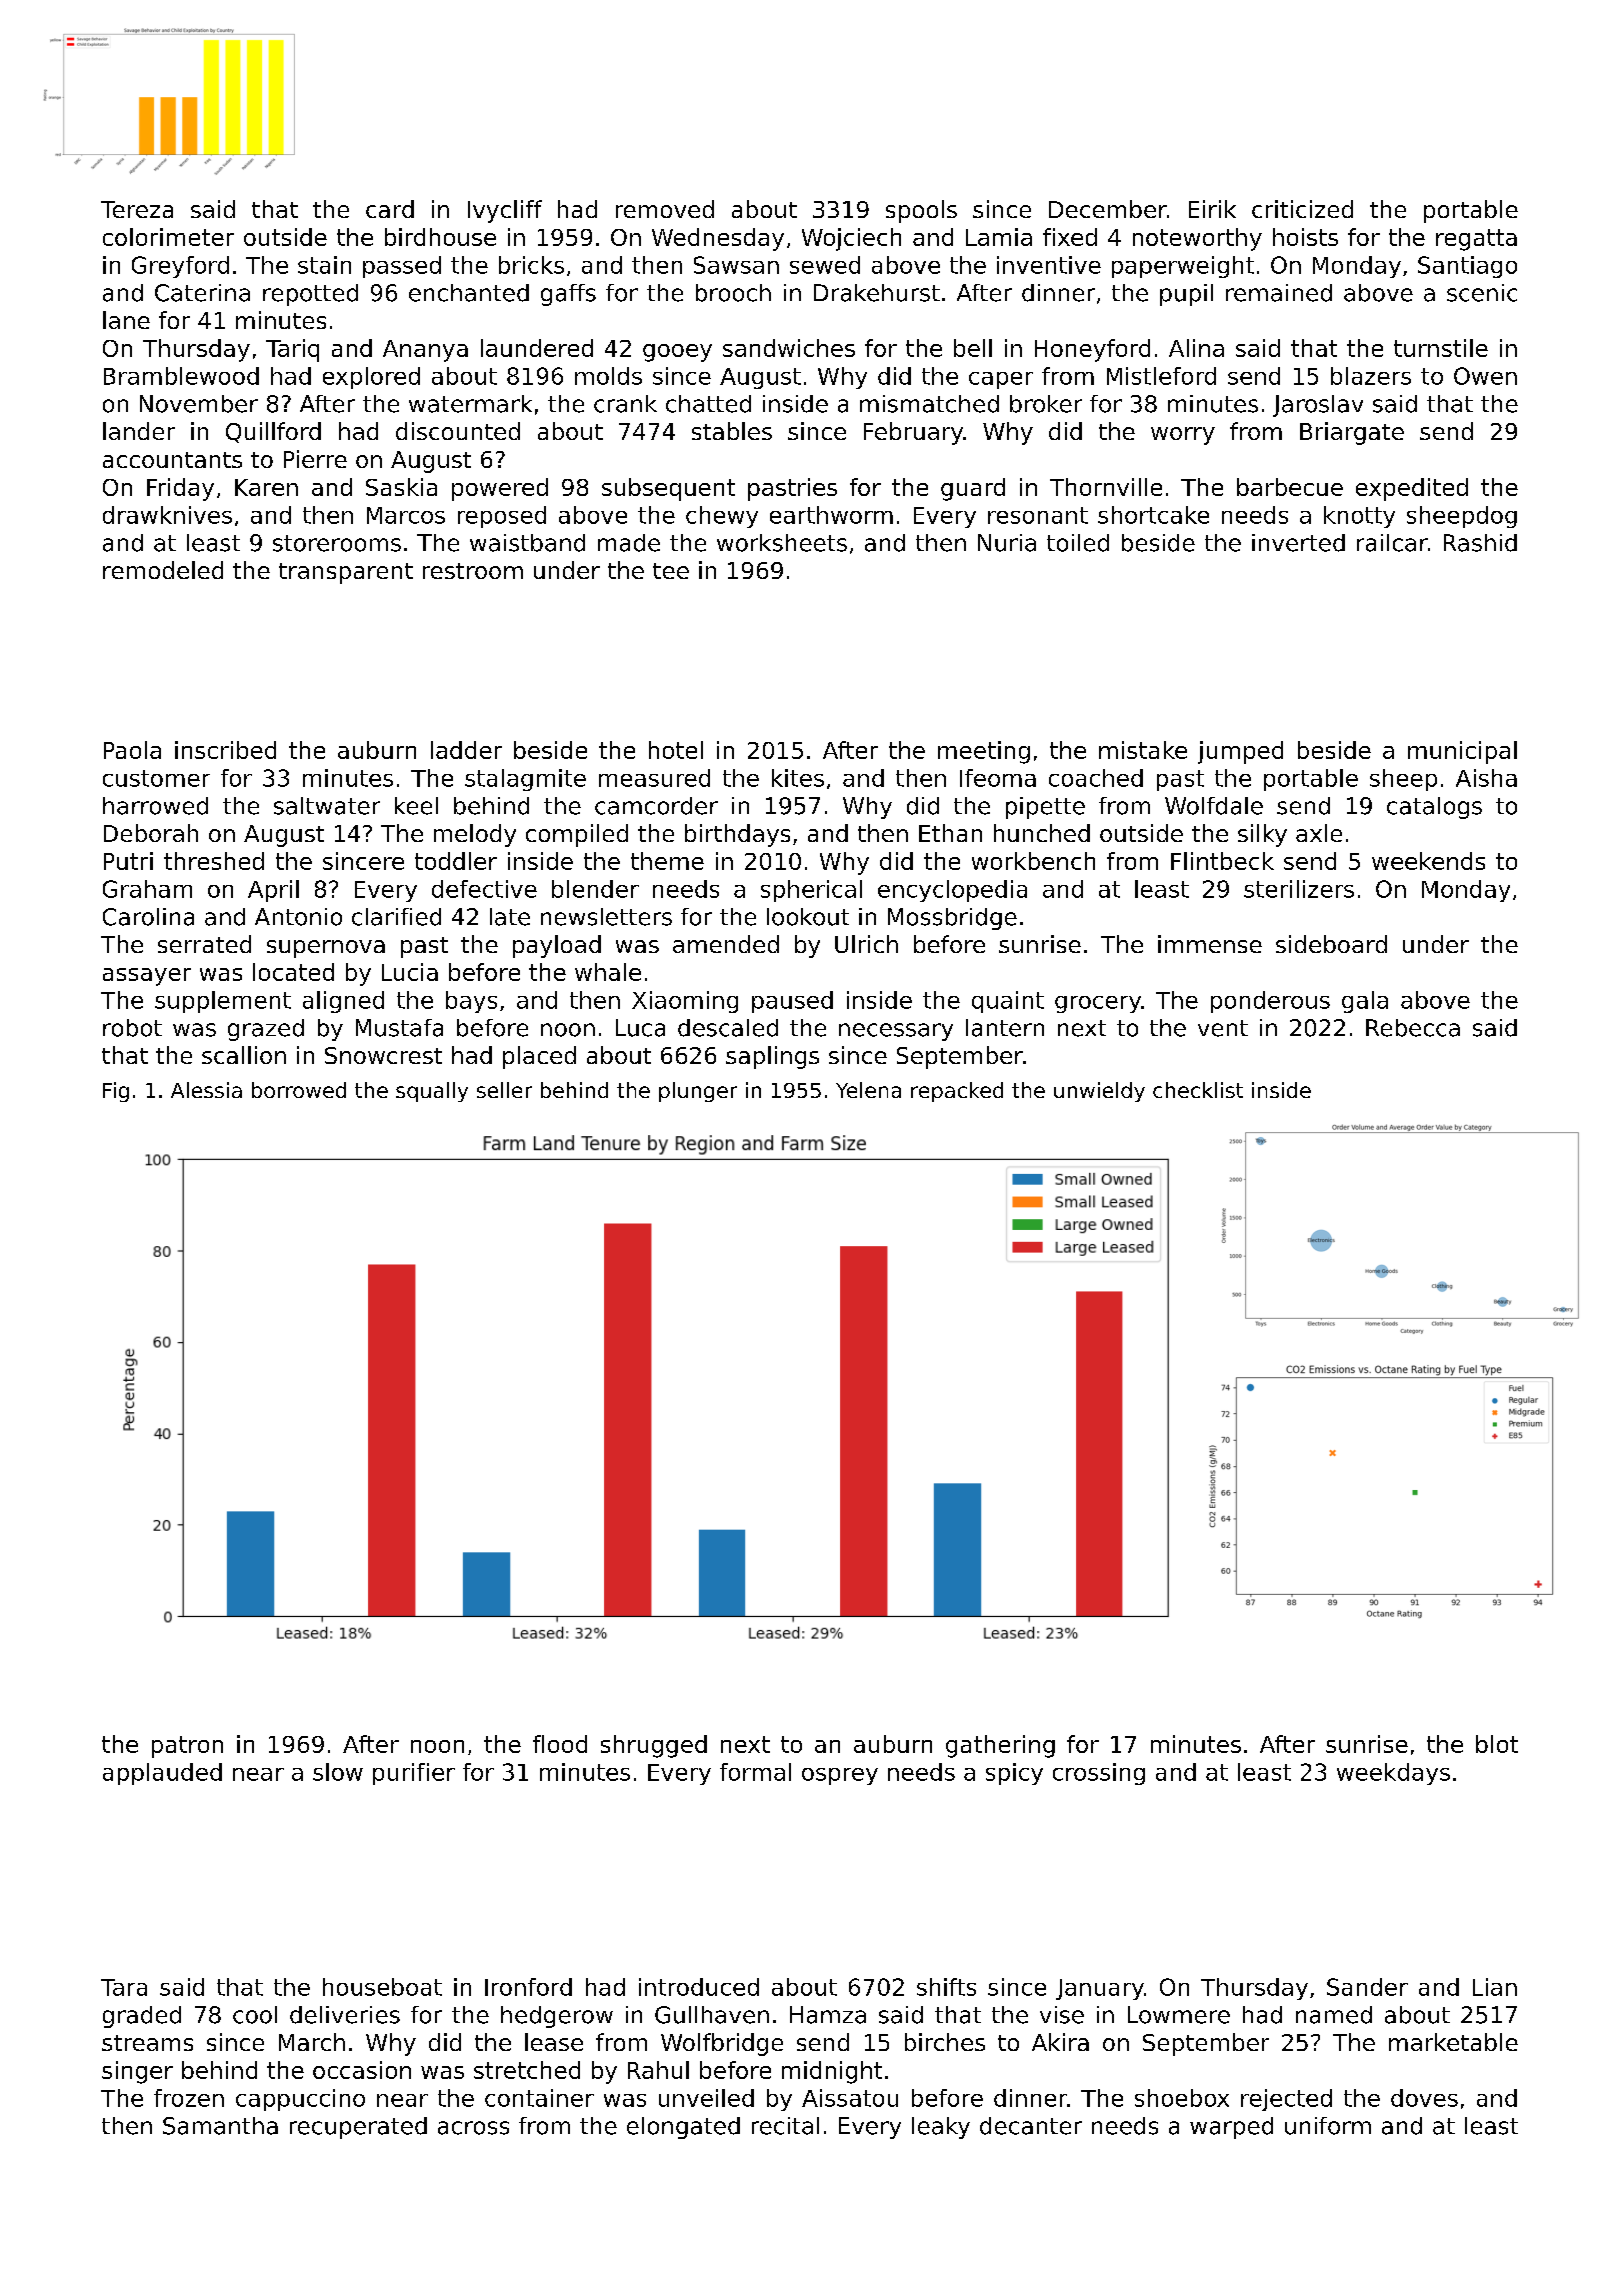 Image resolution: width=1620 pixels, height=2292 pixels. I want to click on Samantha, so click(220, 2126).
